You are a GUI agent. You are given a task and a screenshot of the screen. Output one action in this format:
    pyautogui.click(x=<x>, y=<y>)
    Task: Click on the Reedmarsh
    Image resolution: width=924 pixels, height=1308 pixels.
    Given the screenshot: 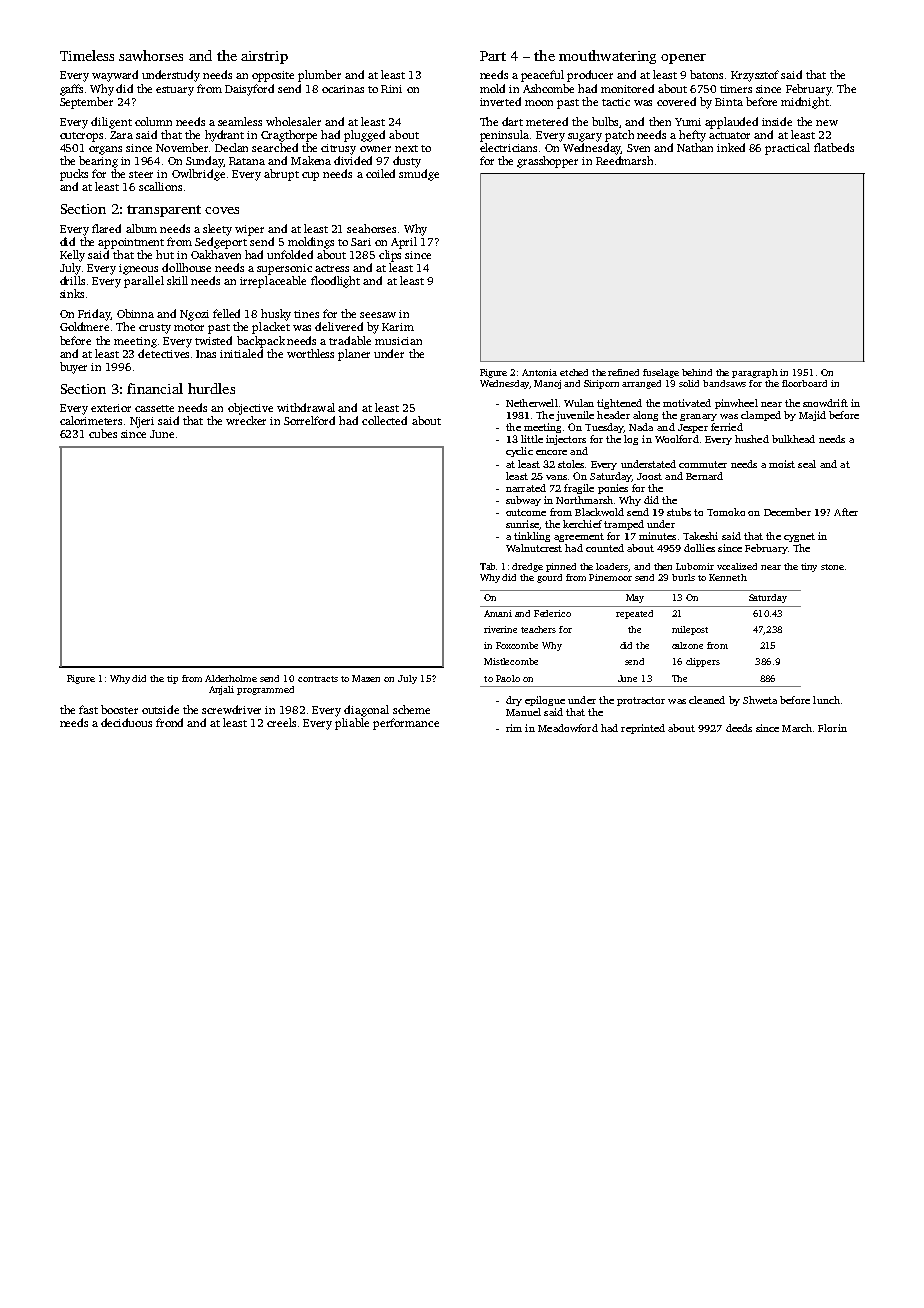 What is the action you would take?
    pyautogui.click(x=624, y=160)
